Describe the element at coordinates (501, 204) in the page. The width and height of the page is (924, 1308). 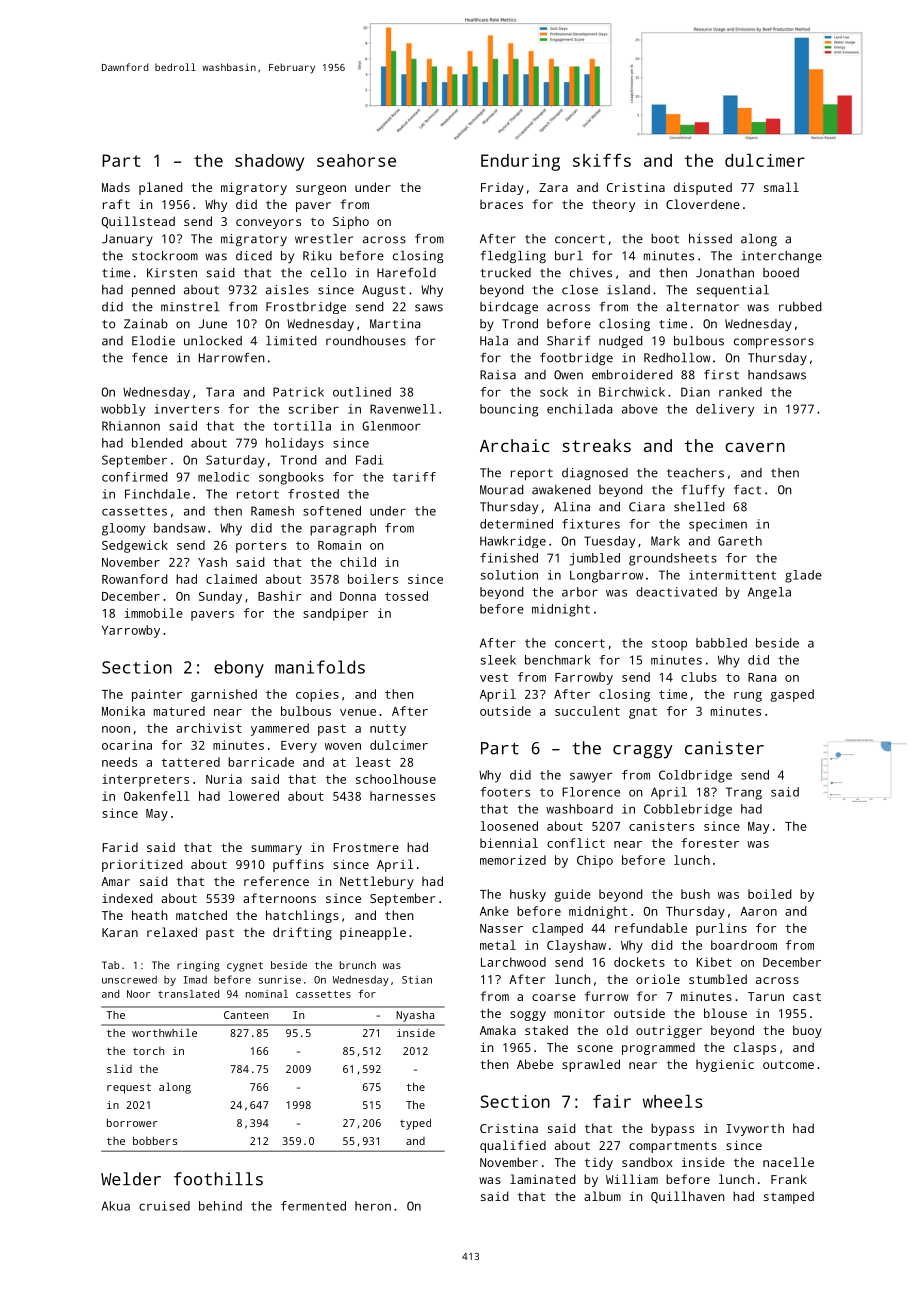
I see `braces` at that location.
